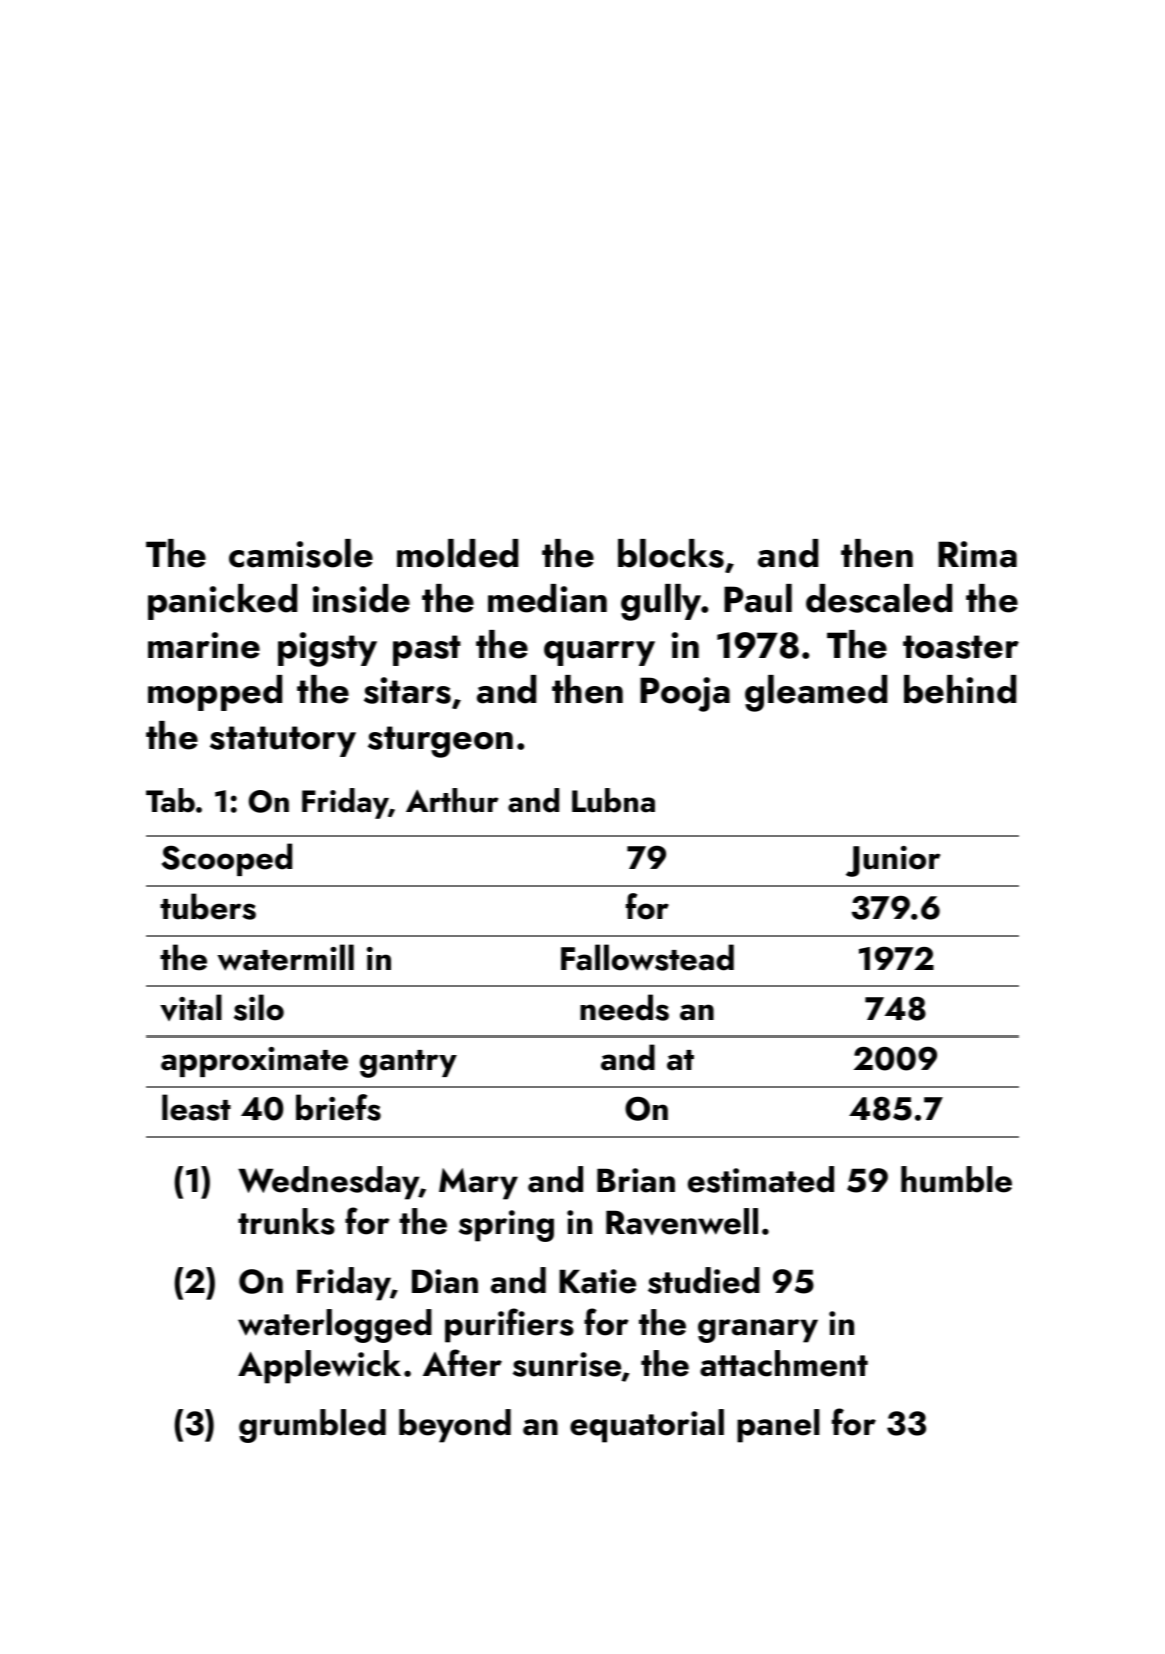 This document has height=1654, width=1165. I want to click on waterlogged, so click(335, 1326).
